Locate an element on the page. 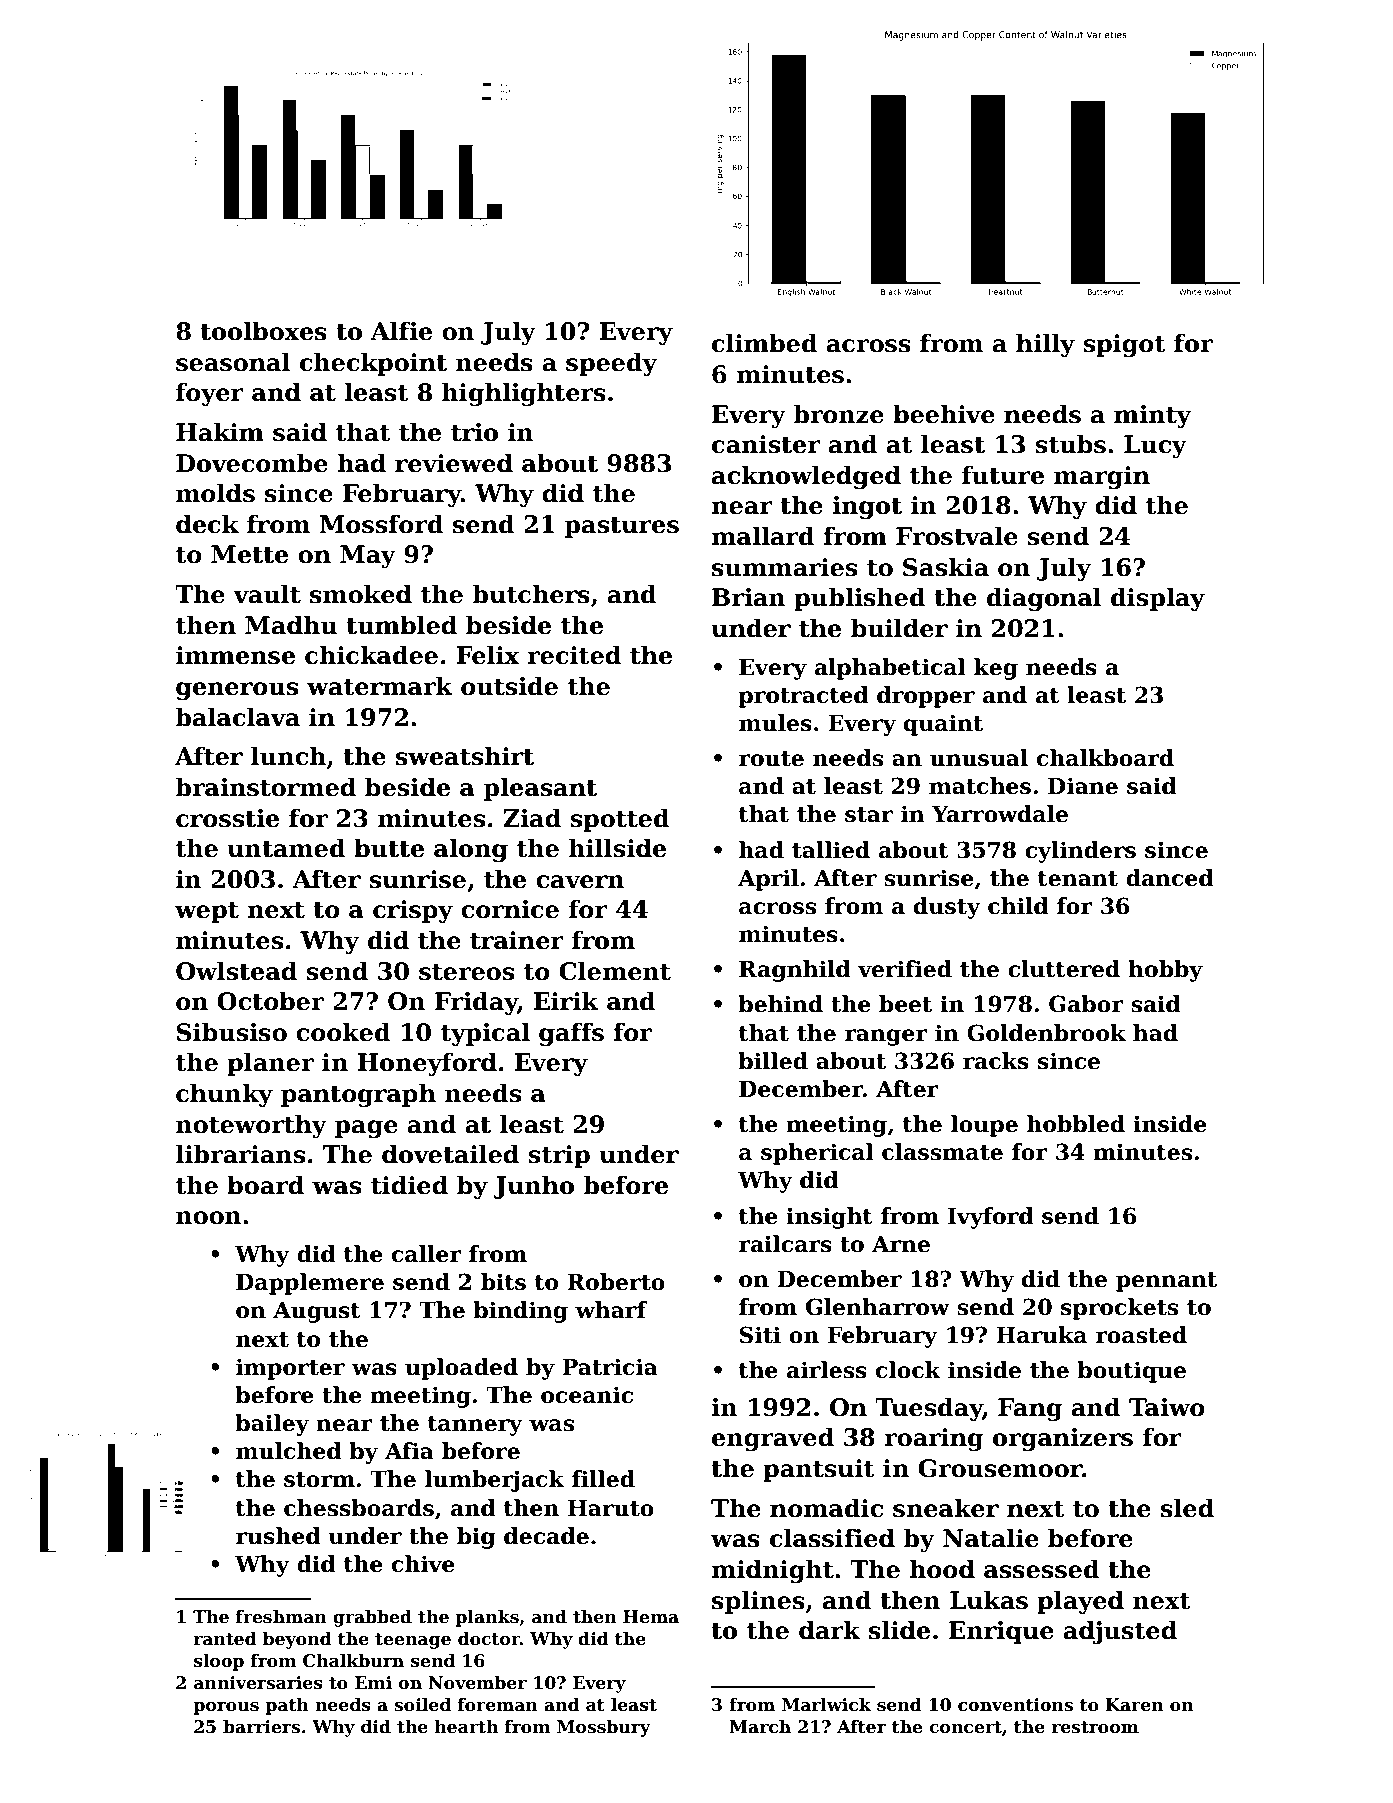 Image resolution: width=1393 pixels, height=1803 pixels. tidied is located at coordinates (409, 1185).
